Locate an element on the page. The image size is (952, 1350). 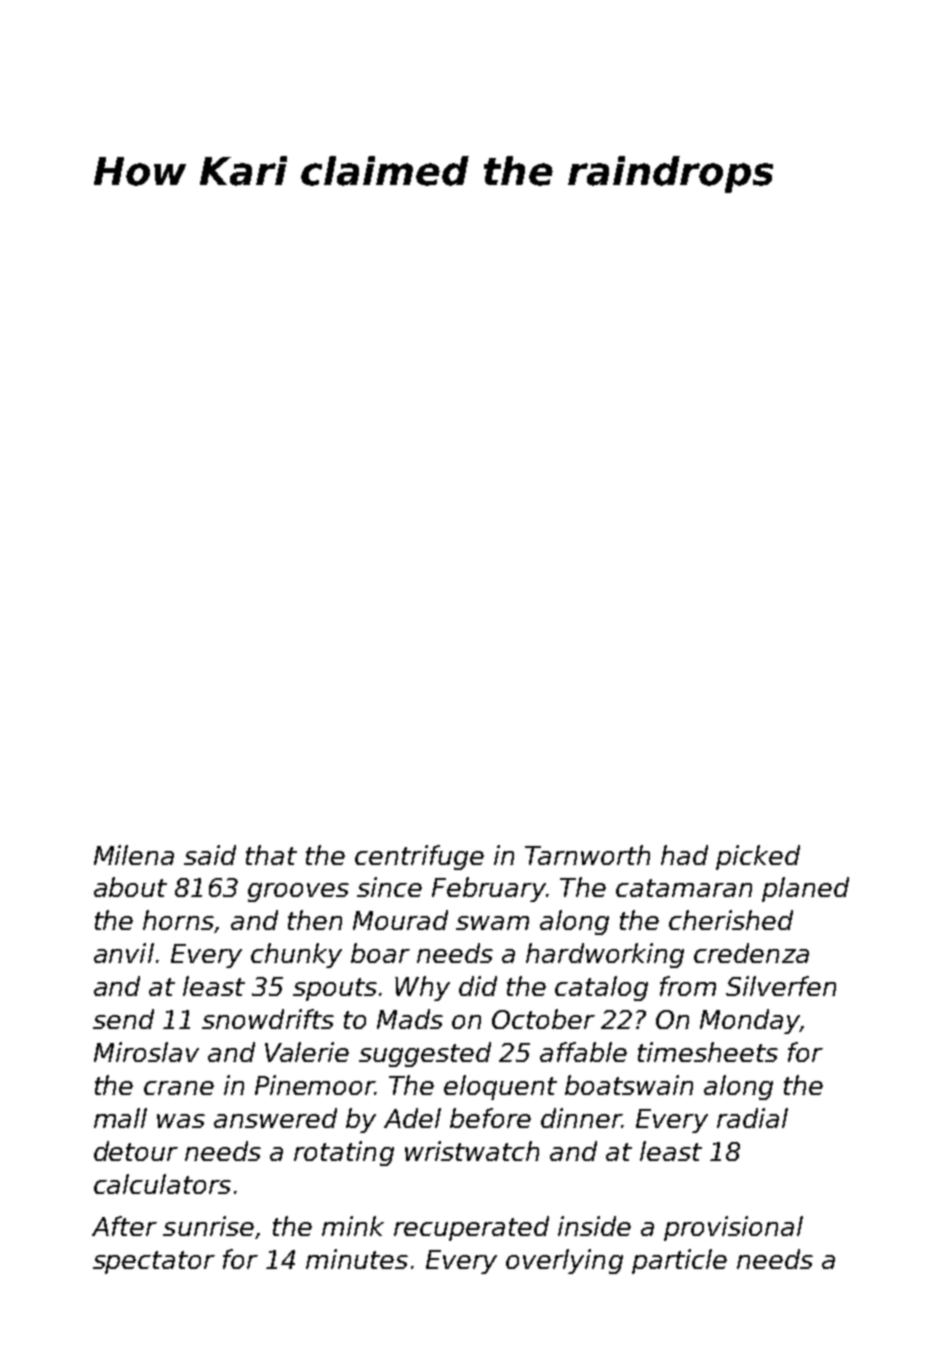
Tarnworth is located at coordinates (587, 855).
